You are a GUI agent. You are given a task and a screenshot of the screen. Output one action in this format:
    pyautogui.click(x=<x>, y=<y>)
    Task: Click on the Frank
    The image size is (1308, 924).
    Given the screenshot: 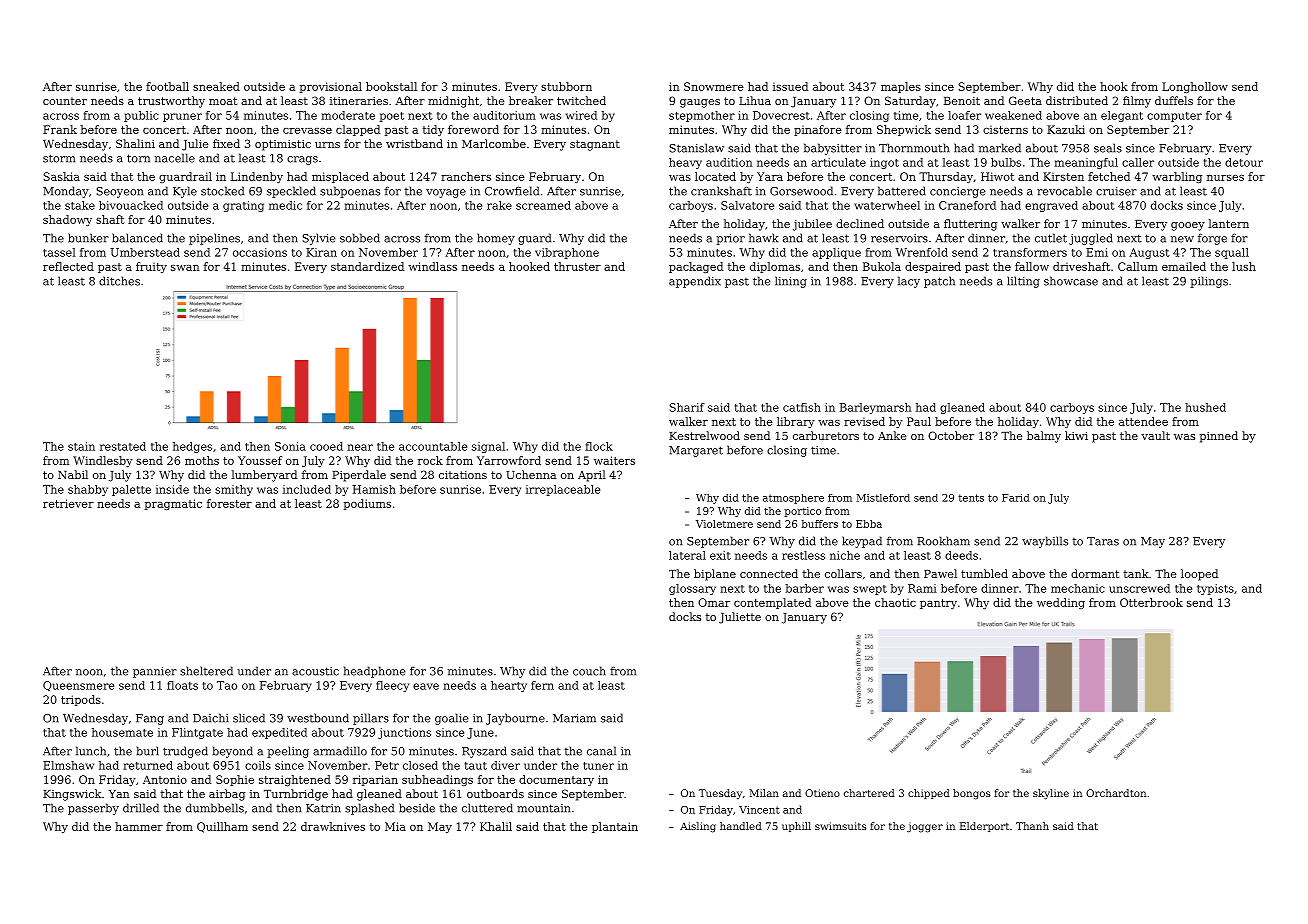 What is the action you would take?
    pyautogui.click(x=60, y=129)
